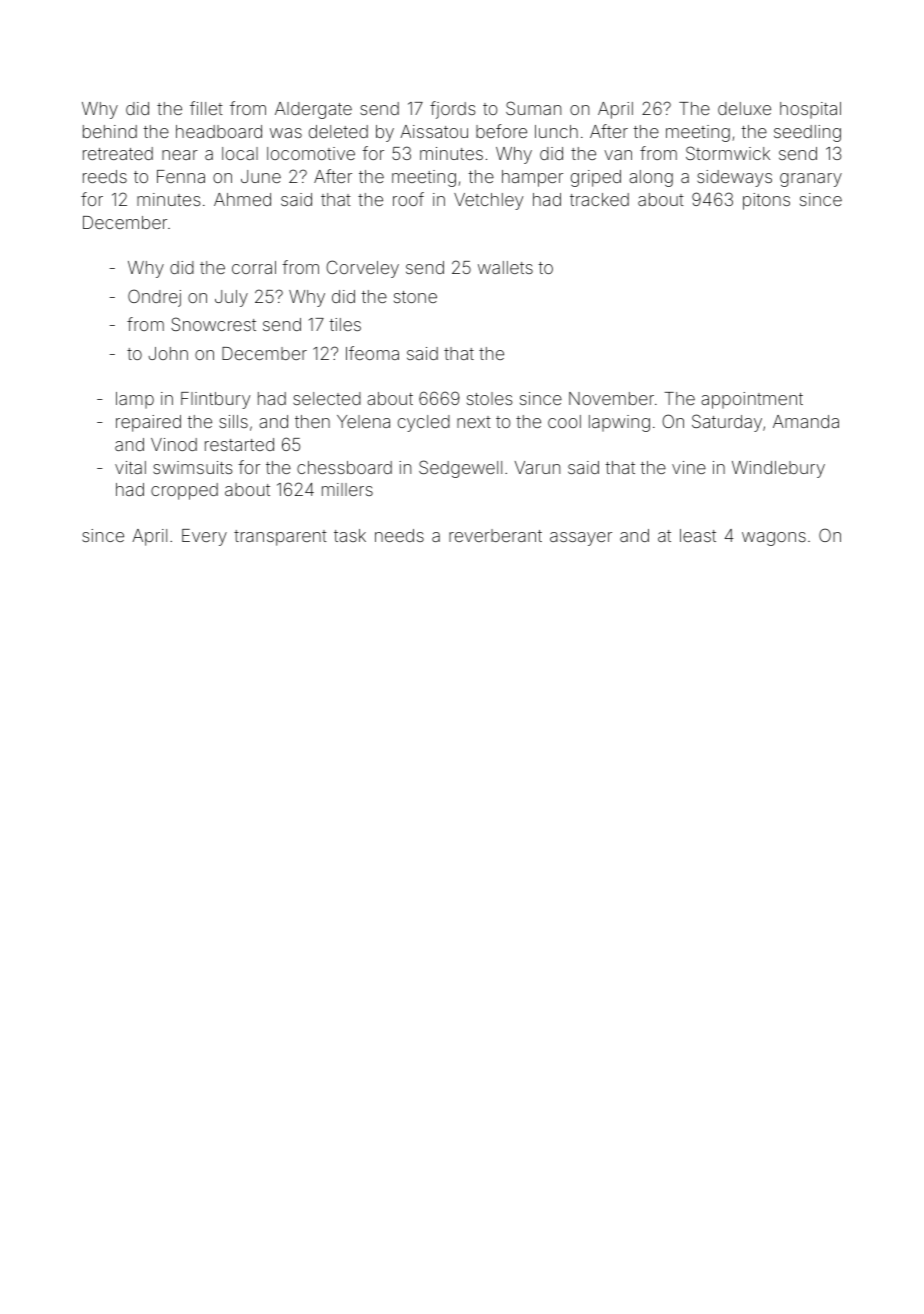 The width and height of the page is (924, 1314). I want to click on Amanda, so click(806, 421).
